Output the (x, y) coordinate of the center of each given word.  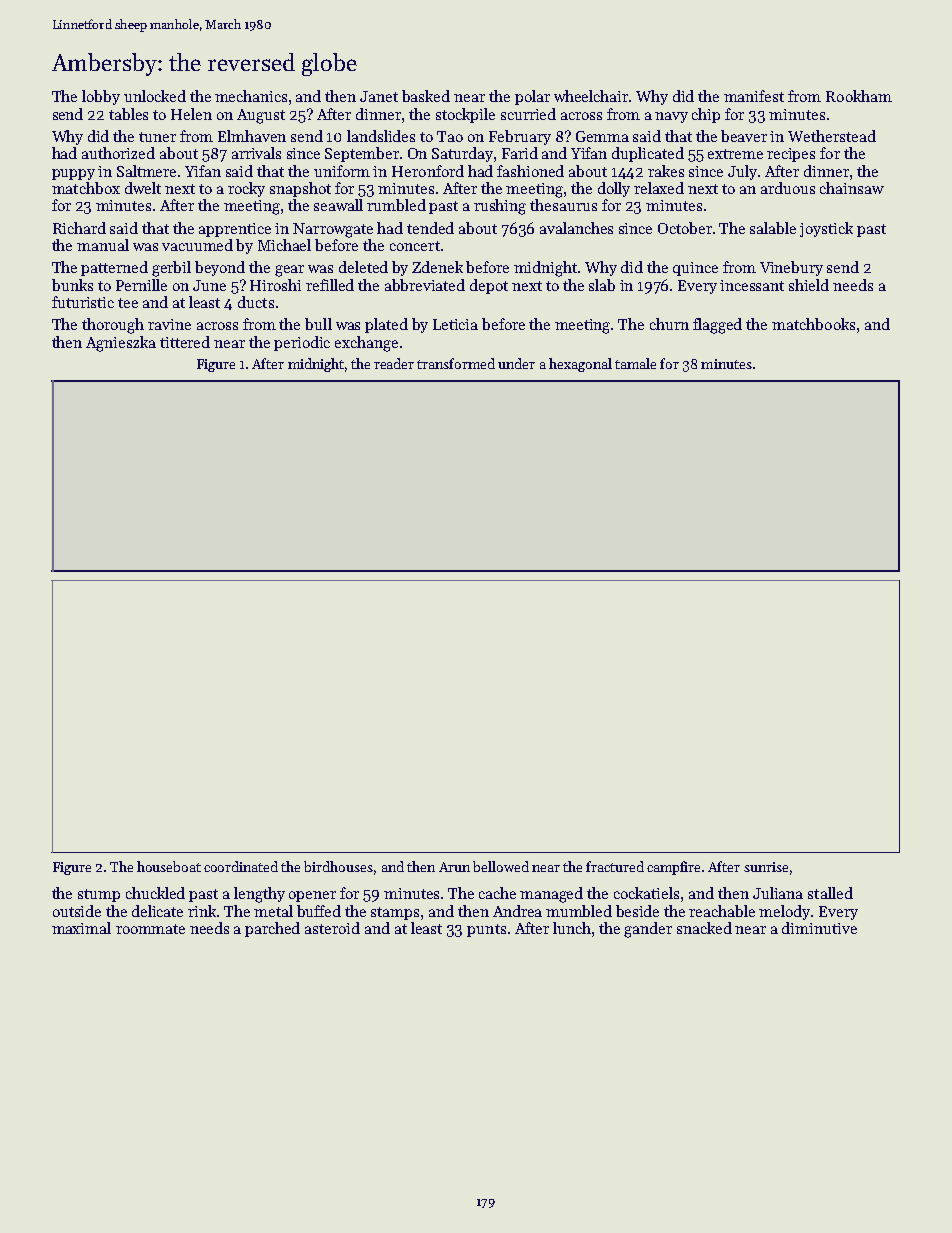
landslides (381, 136)
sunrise (766, 867)
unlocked (155, 96)
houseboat (169, 866)
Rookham (859, 96)
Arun (454, 867)
